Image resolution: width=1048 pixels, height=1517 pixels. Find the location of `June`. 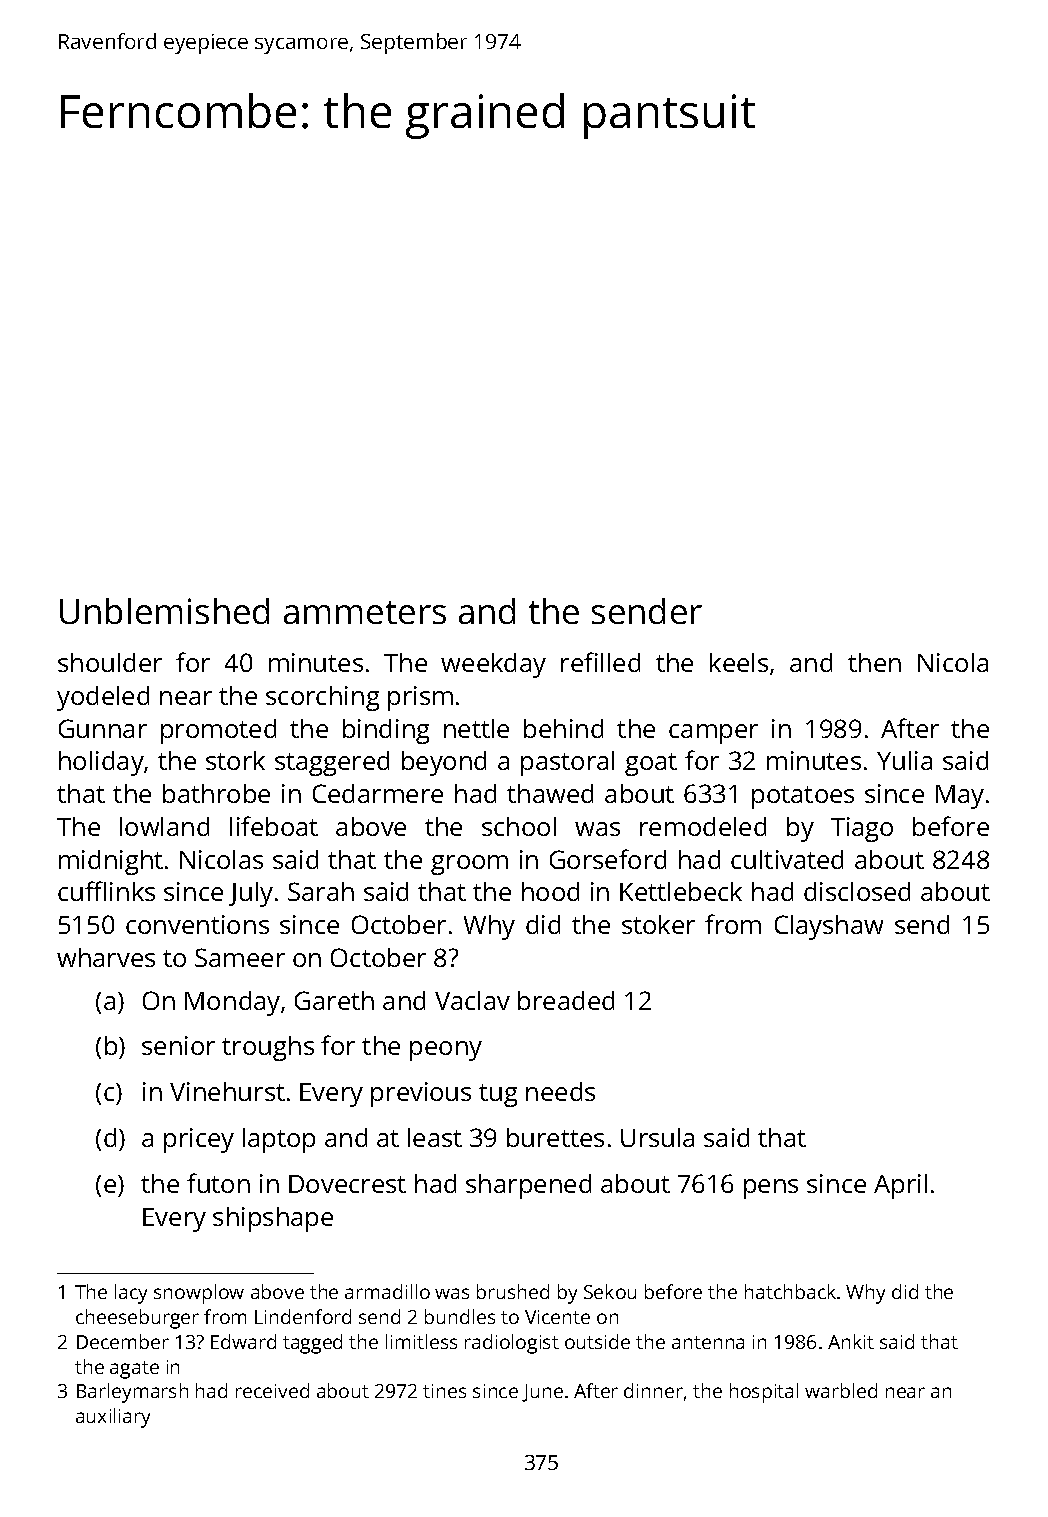

June is located at coordinates (542, 1393).
